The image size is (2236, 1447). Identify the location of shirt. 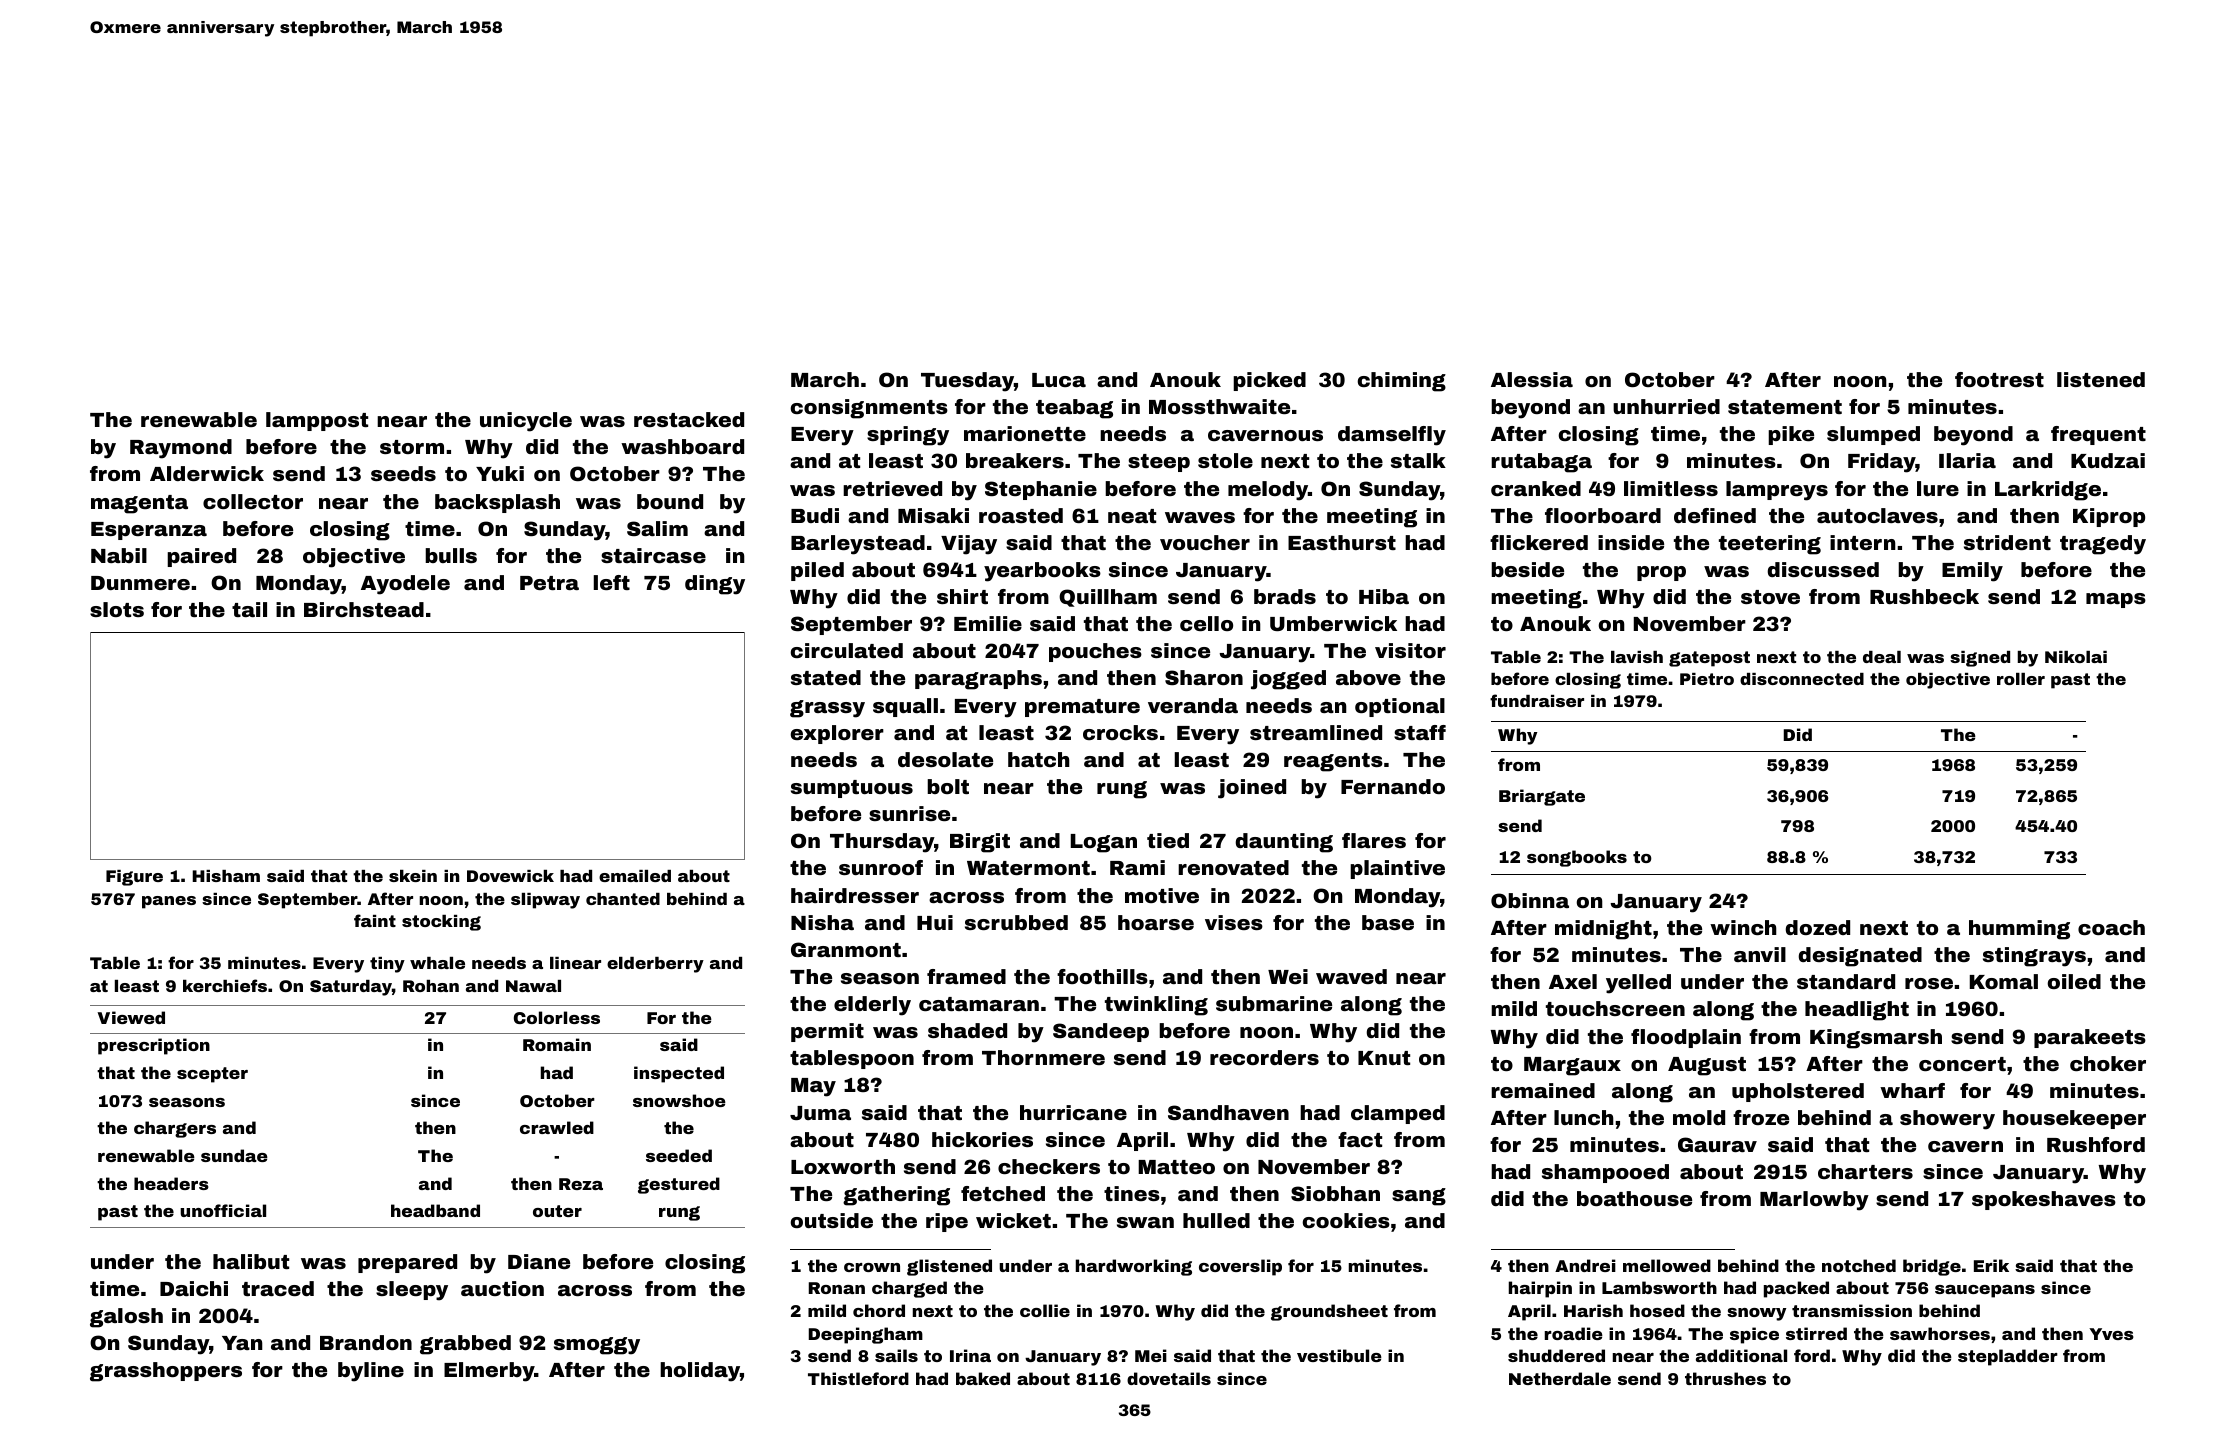
(962, 596).
